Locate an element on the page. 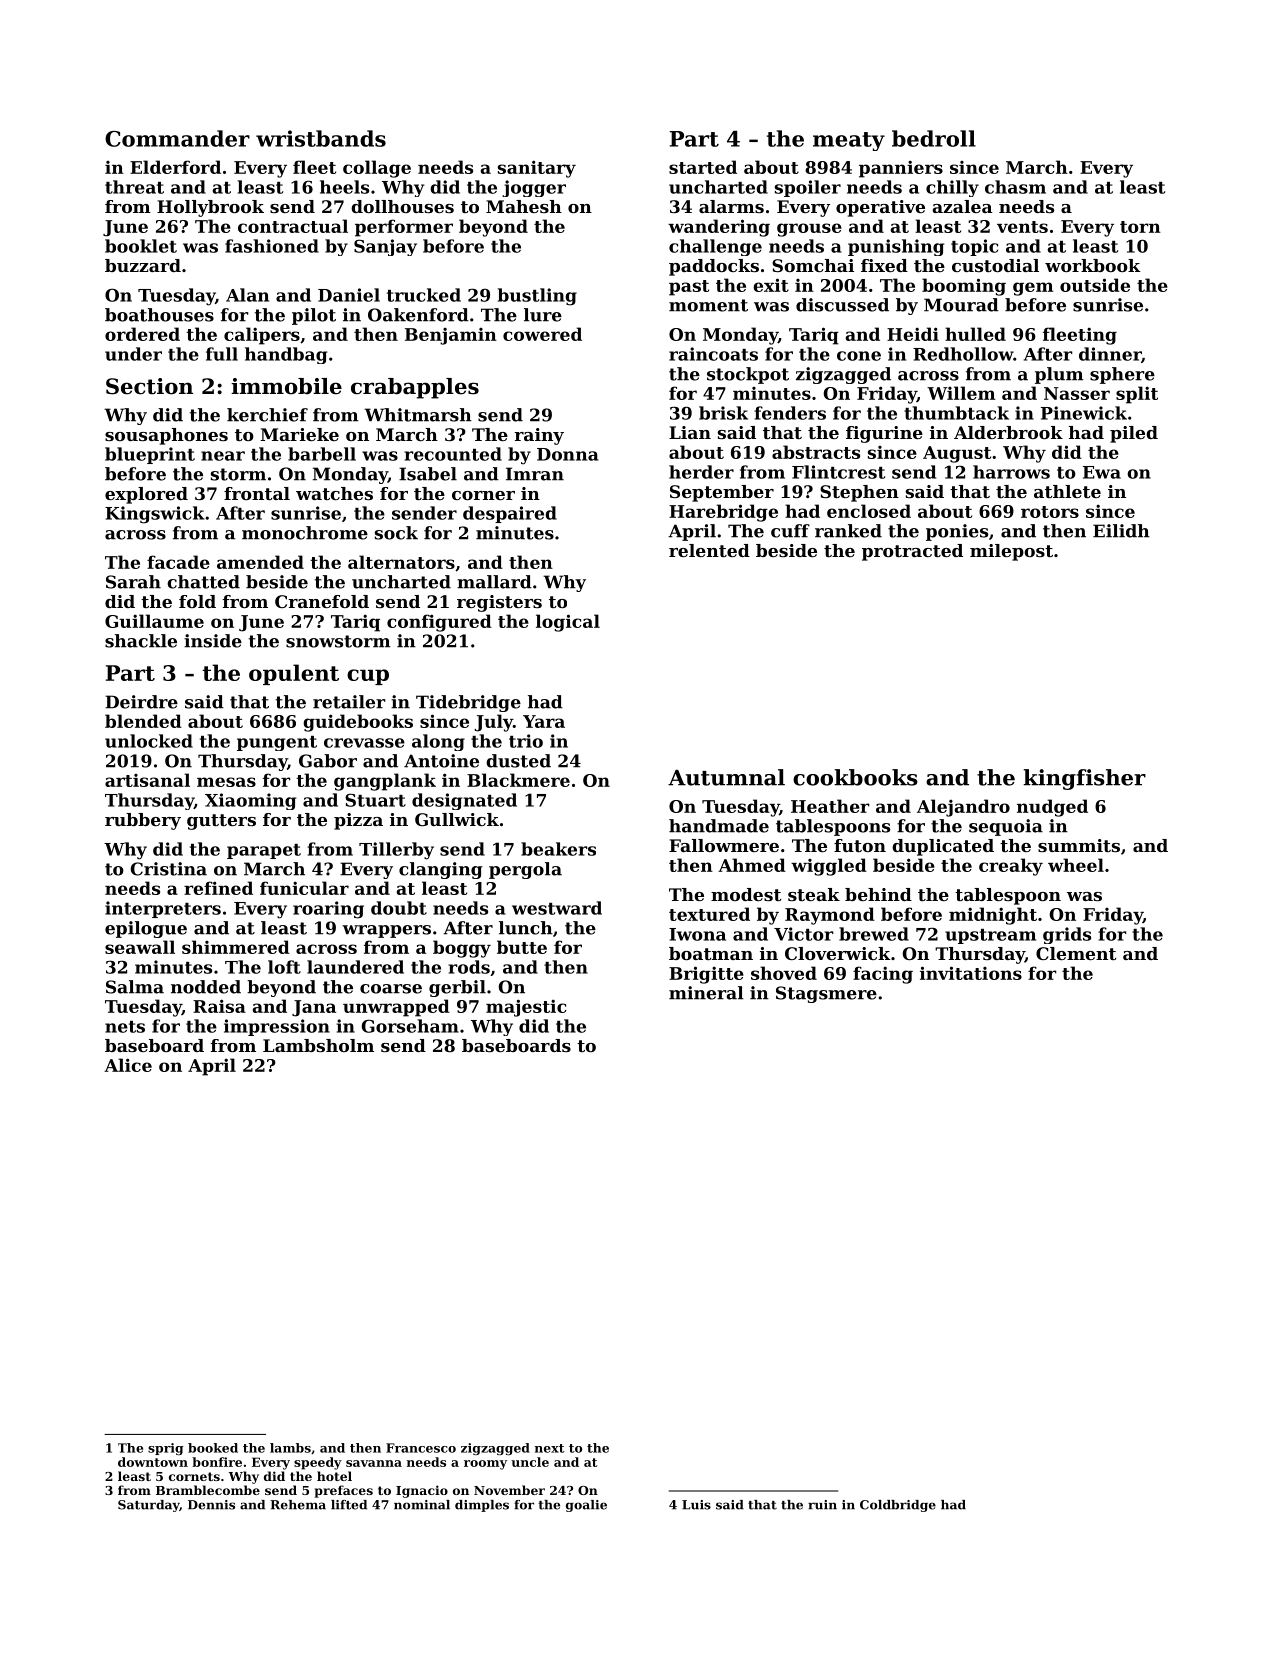 The image size is (1279, 1655). Coldbridge is located at coordinates (898, 1506).
